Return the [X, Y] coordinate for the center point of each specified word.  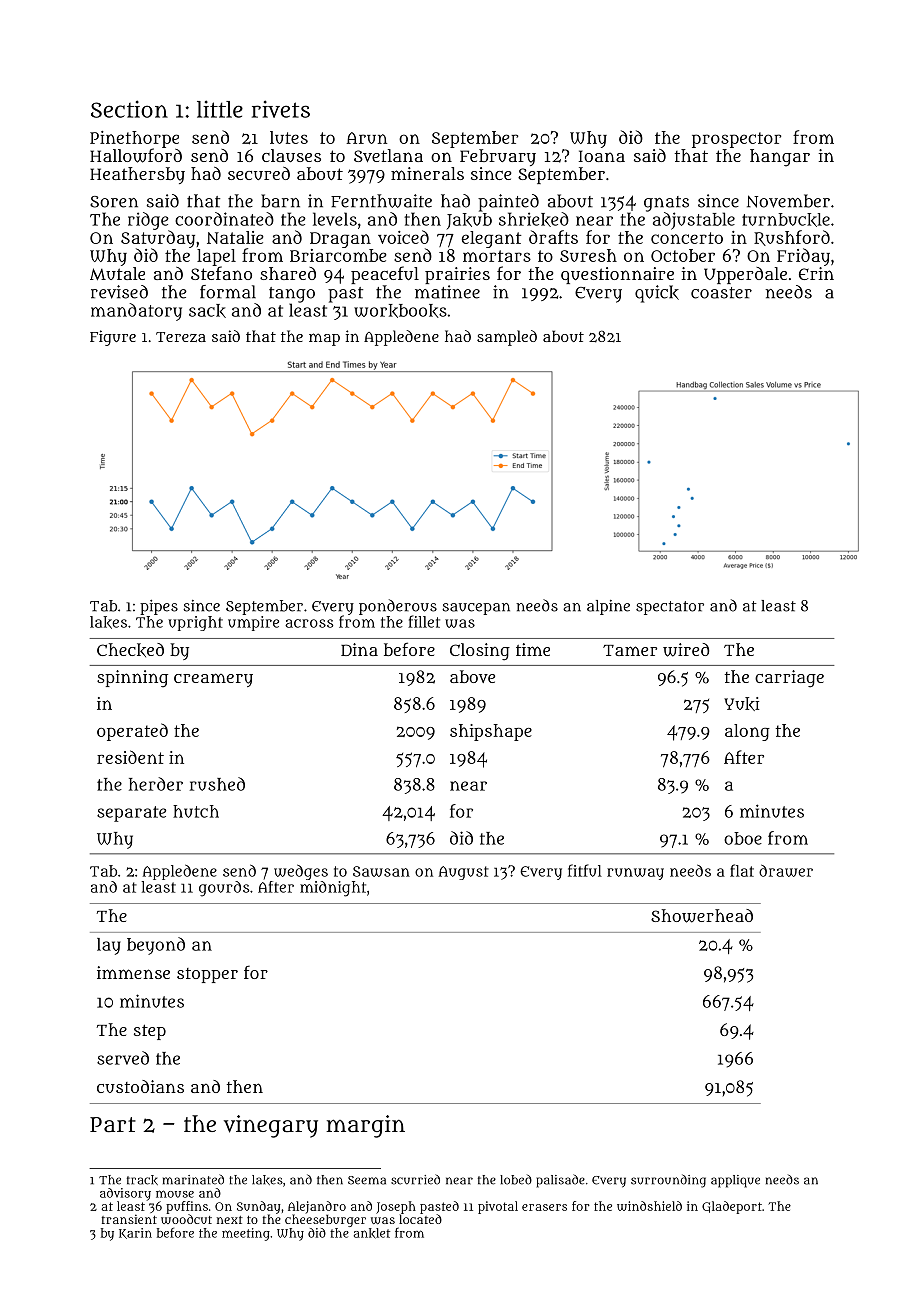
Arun [366, 138]
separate [131, 814]
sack [207, 311]
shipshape [491, 732]
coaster [721, 293]
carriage [789, 679]
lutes [289, 137]
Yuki [741, 704]
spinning [132, 678]
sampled [507, 338]
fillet [424, 621]
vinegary [271, 1126]
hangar [780, 158]
